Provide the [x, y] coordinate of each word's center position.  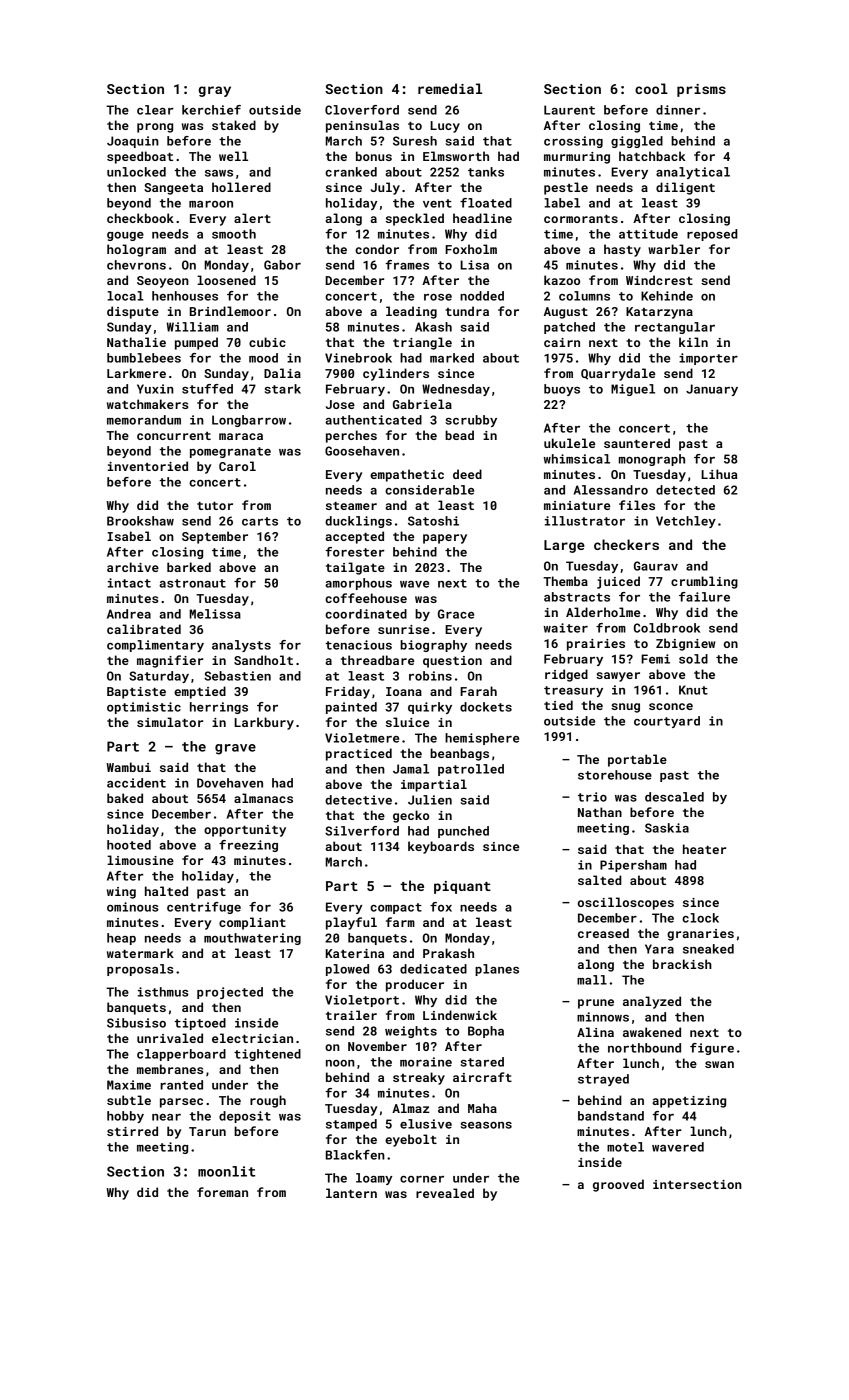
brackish [682, 964]
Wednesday [456, 390]
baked [125, 798]
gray [215, 91]
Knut [693, 690]
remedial [450, 88]
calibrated [144, 629]
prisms [701, 90]
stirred [132, 1131]
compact [396, 908]
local [125, 296]
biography [433, 646]
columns [584, 296]
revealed [445, 1193]
